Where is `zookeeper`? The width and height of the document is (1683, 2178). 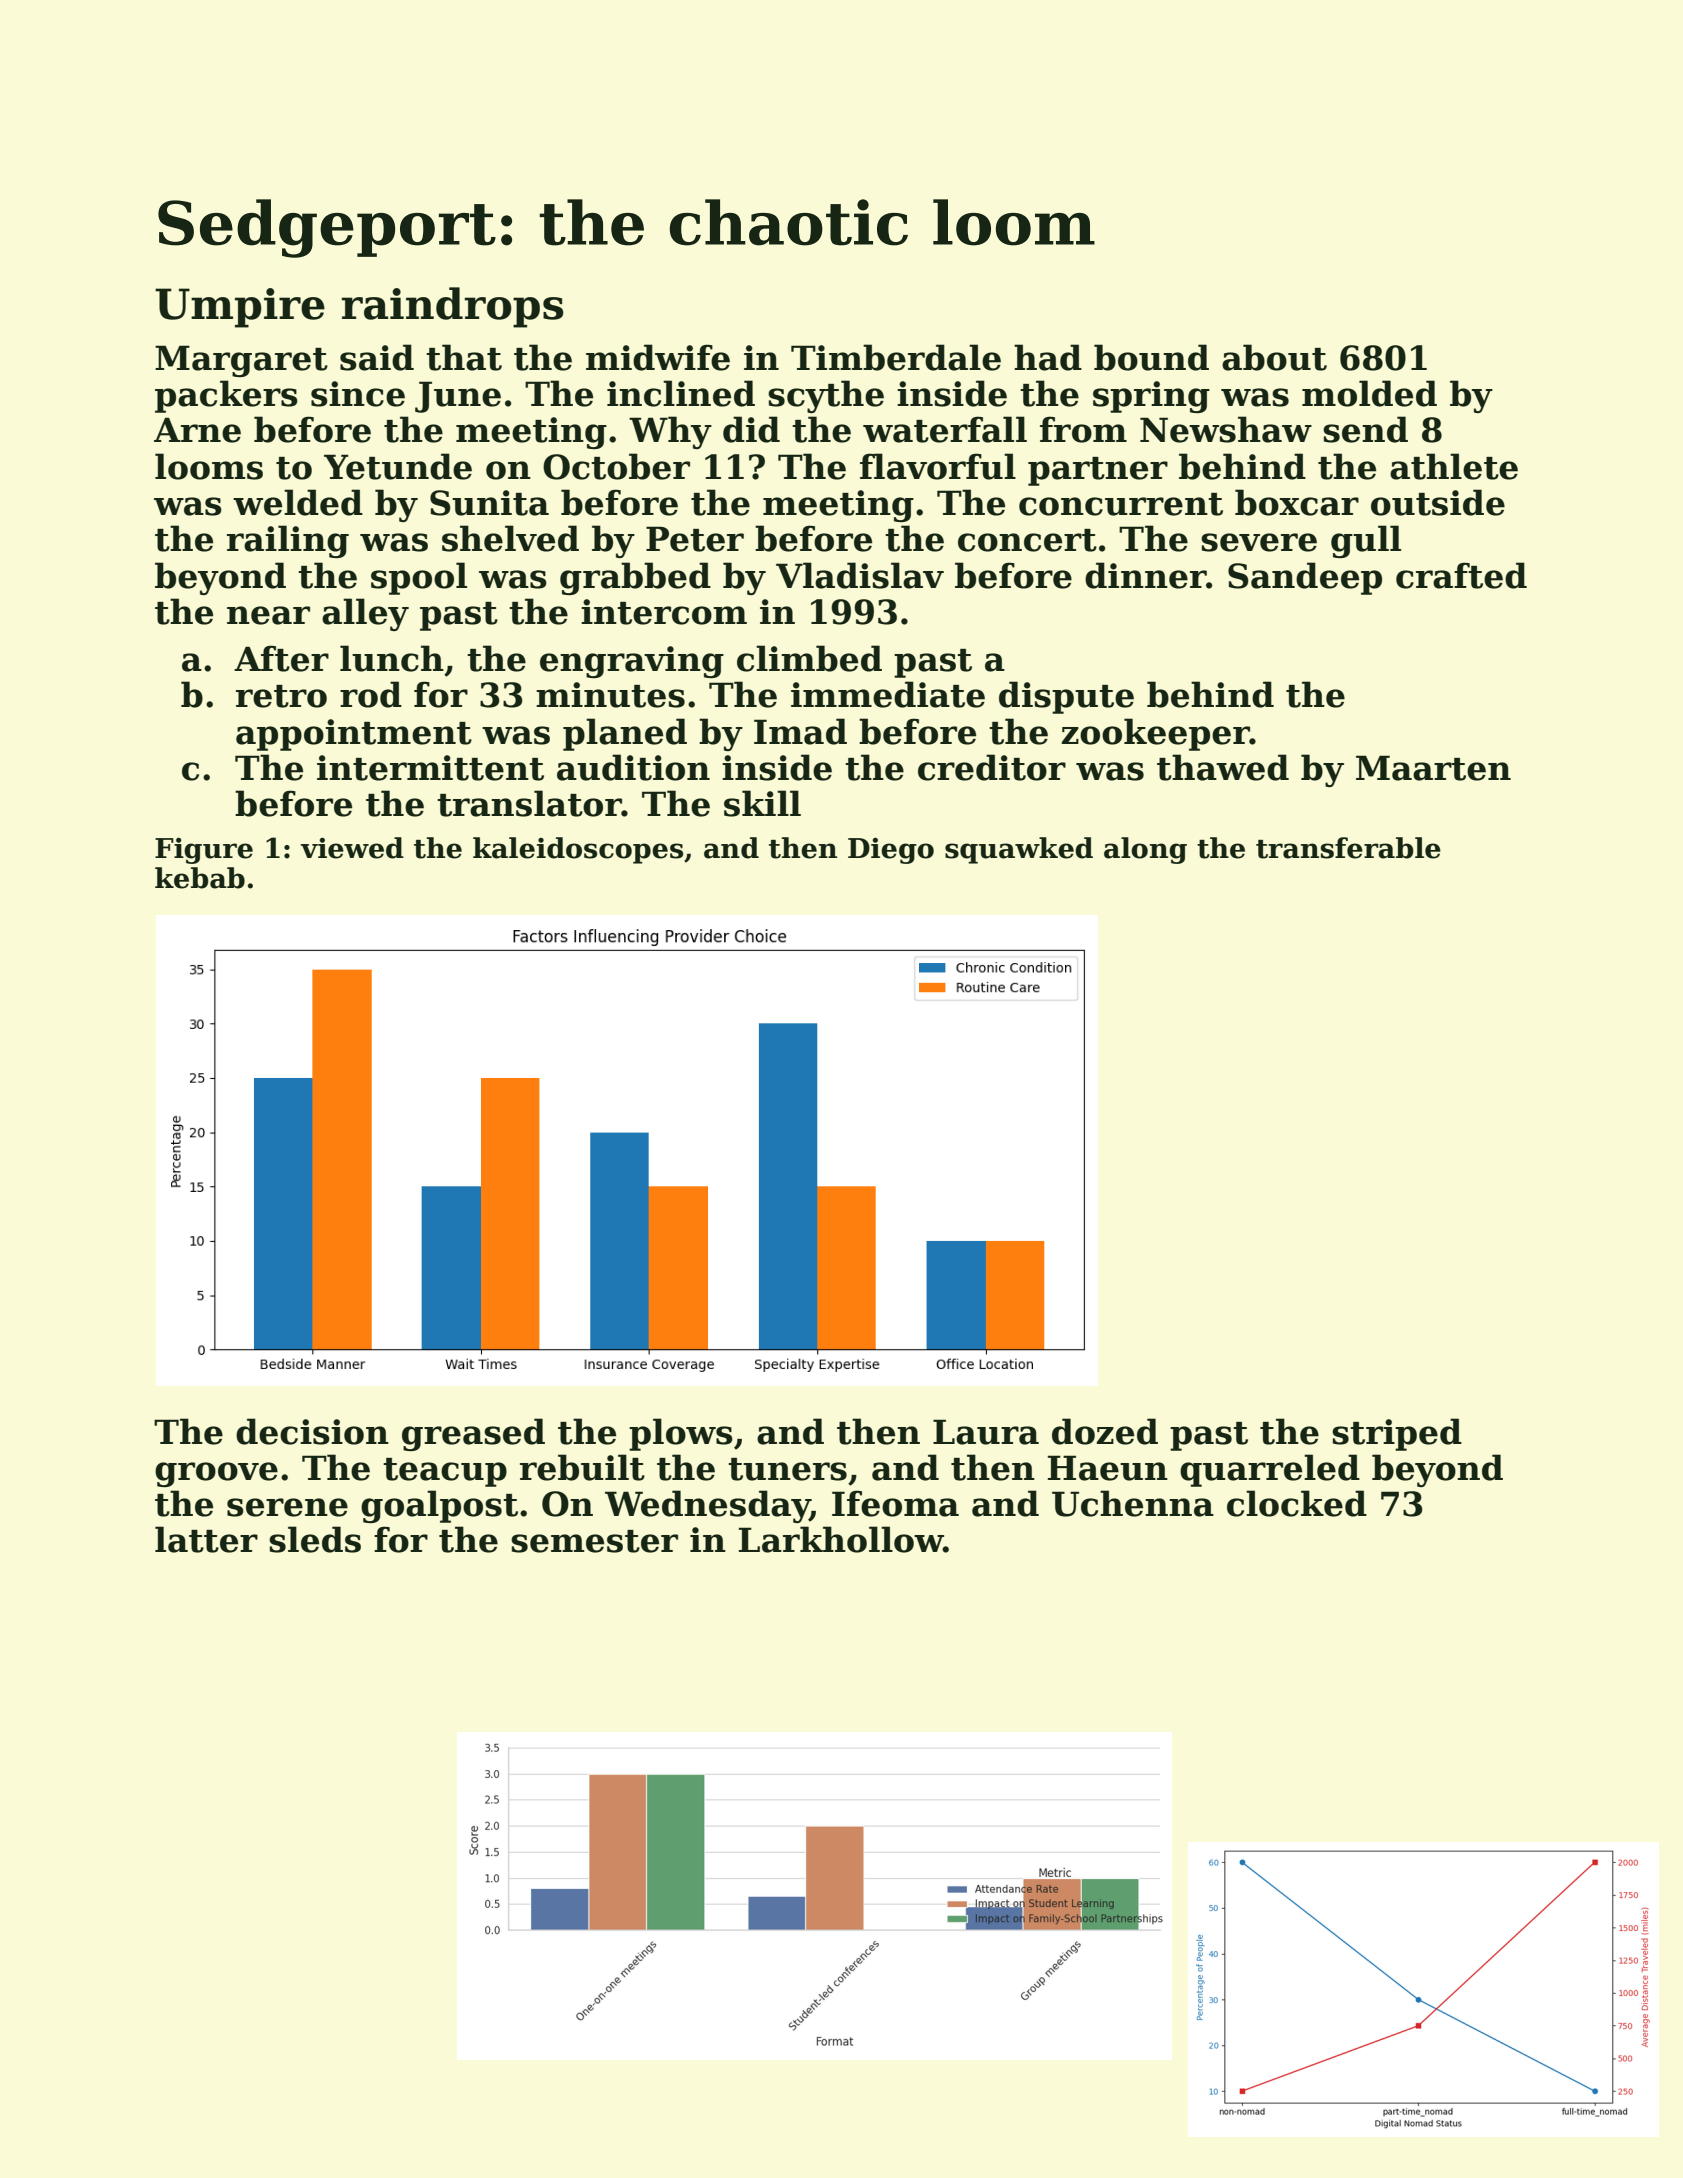 zookeeper is located at coordinates (1155, 734).
